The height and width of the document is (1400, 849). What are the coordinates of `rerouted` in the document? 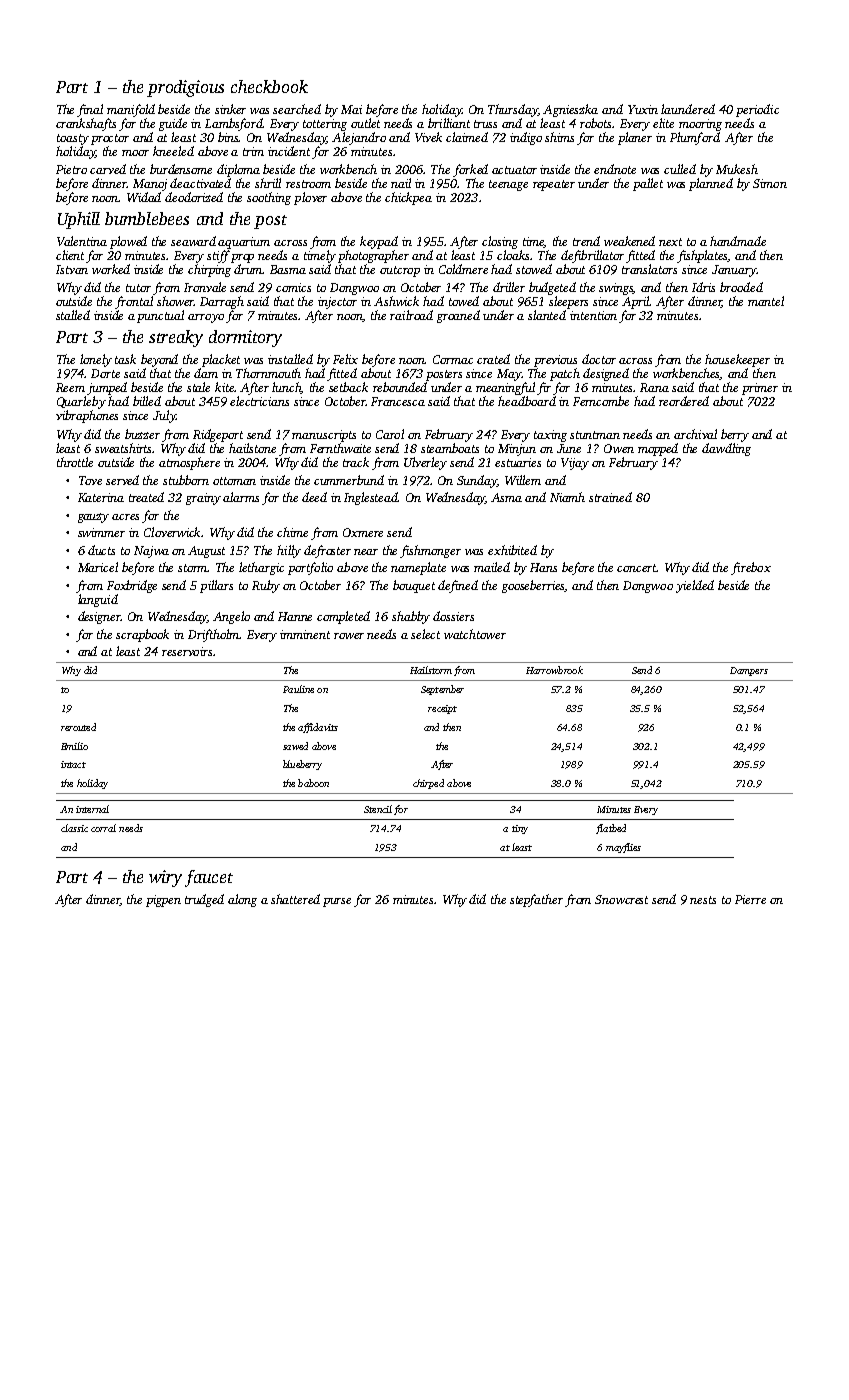 It's located at (78, 727).
